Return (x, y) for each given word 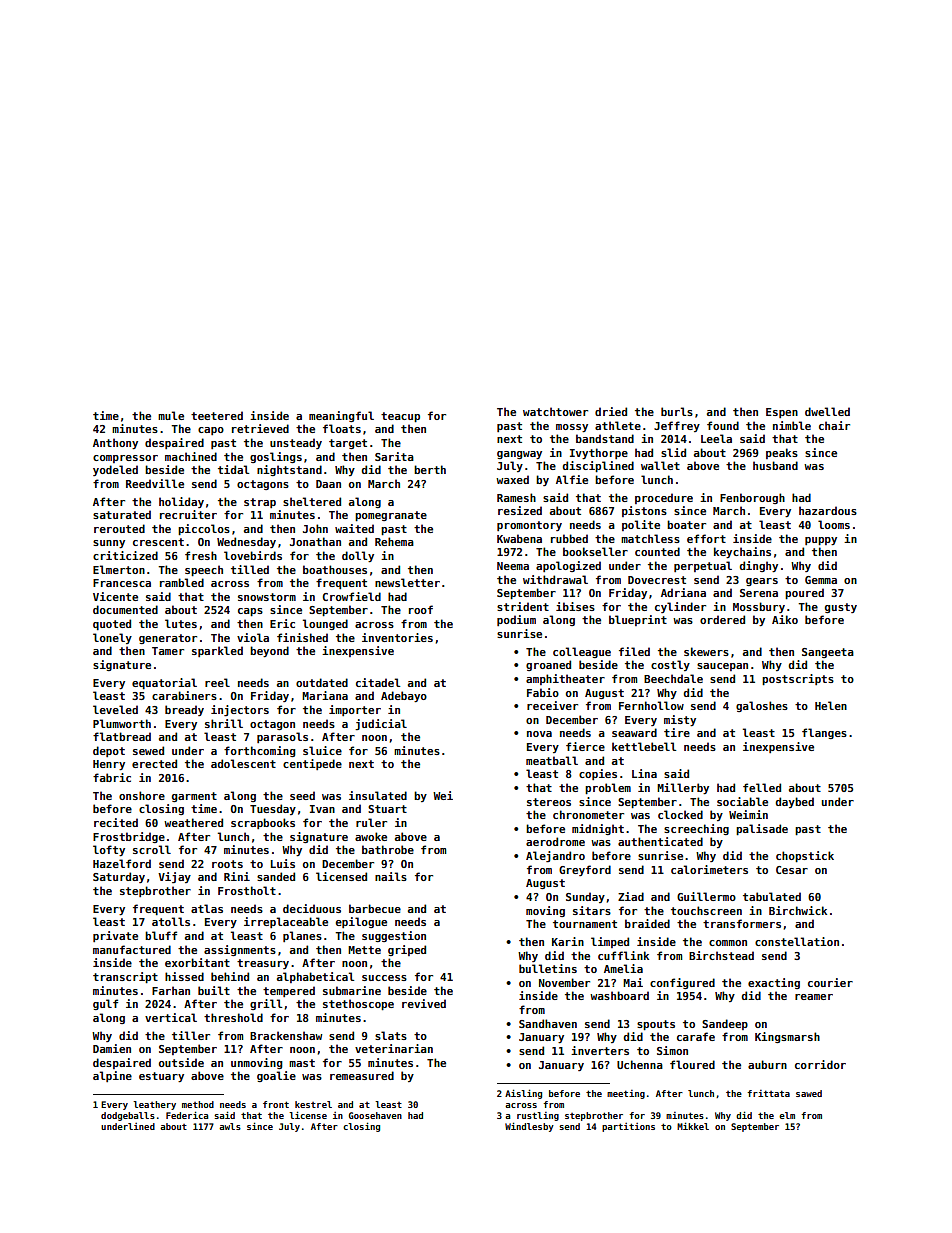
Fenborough (752, 498)
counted (657, 551)
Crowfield (352, 596)
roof (421, 609)
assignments (240, 950)
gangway (519, 455)
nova (539, 734)
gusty (841, 608)
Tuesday (273, 809)
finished (302, 637)
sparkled (217, 651)
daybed (795, 802)
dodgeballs (128, 1116)
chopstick (805, 856)
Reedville (155, 483)
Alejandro (555, 856)
